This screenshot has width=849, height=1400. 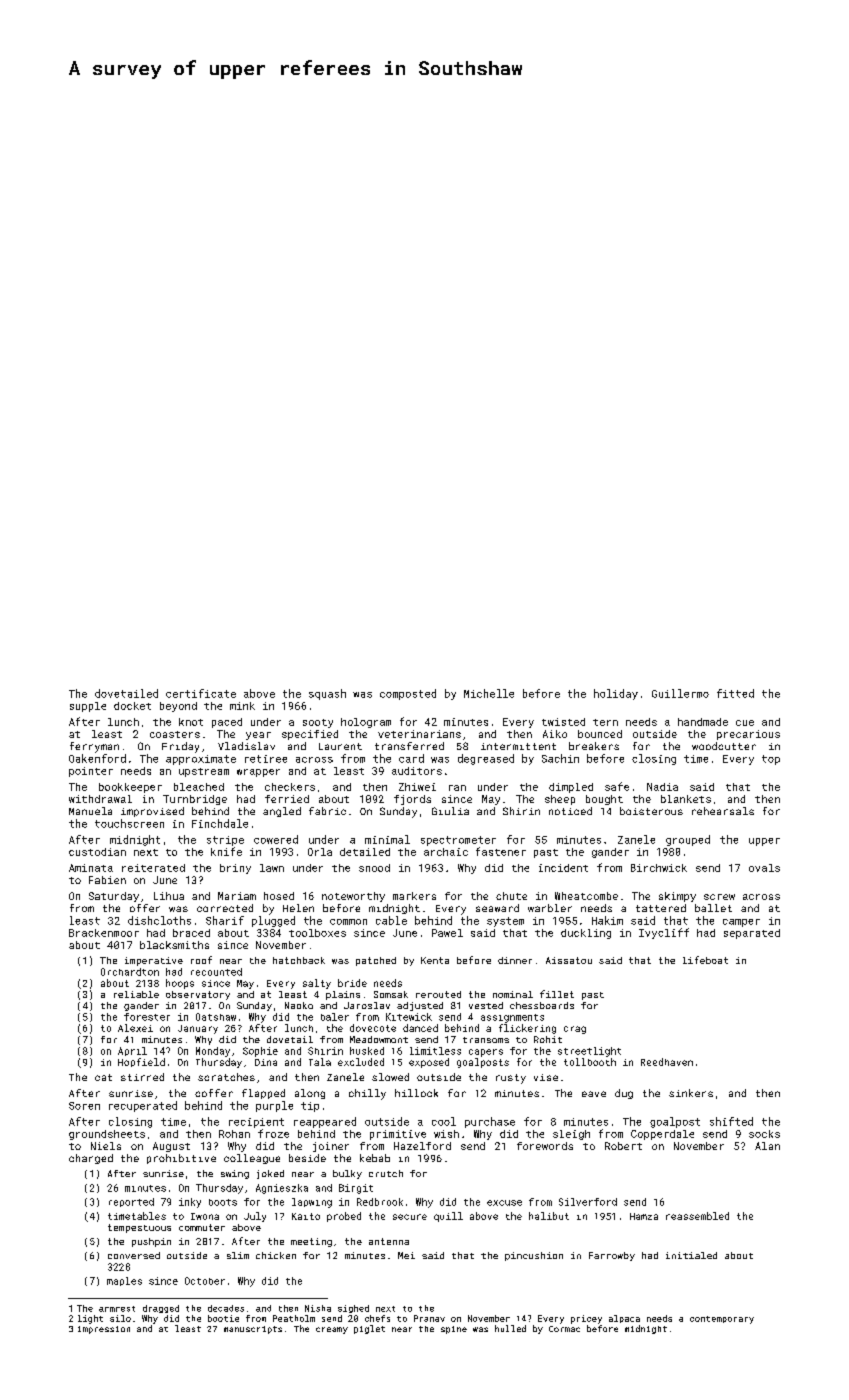 What do you see at coordinates (332, 1330) in the screenshot?
I see `creamy` at bounding box center [332, 1330].
